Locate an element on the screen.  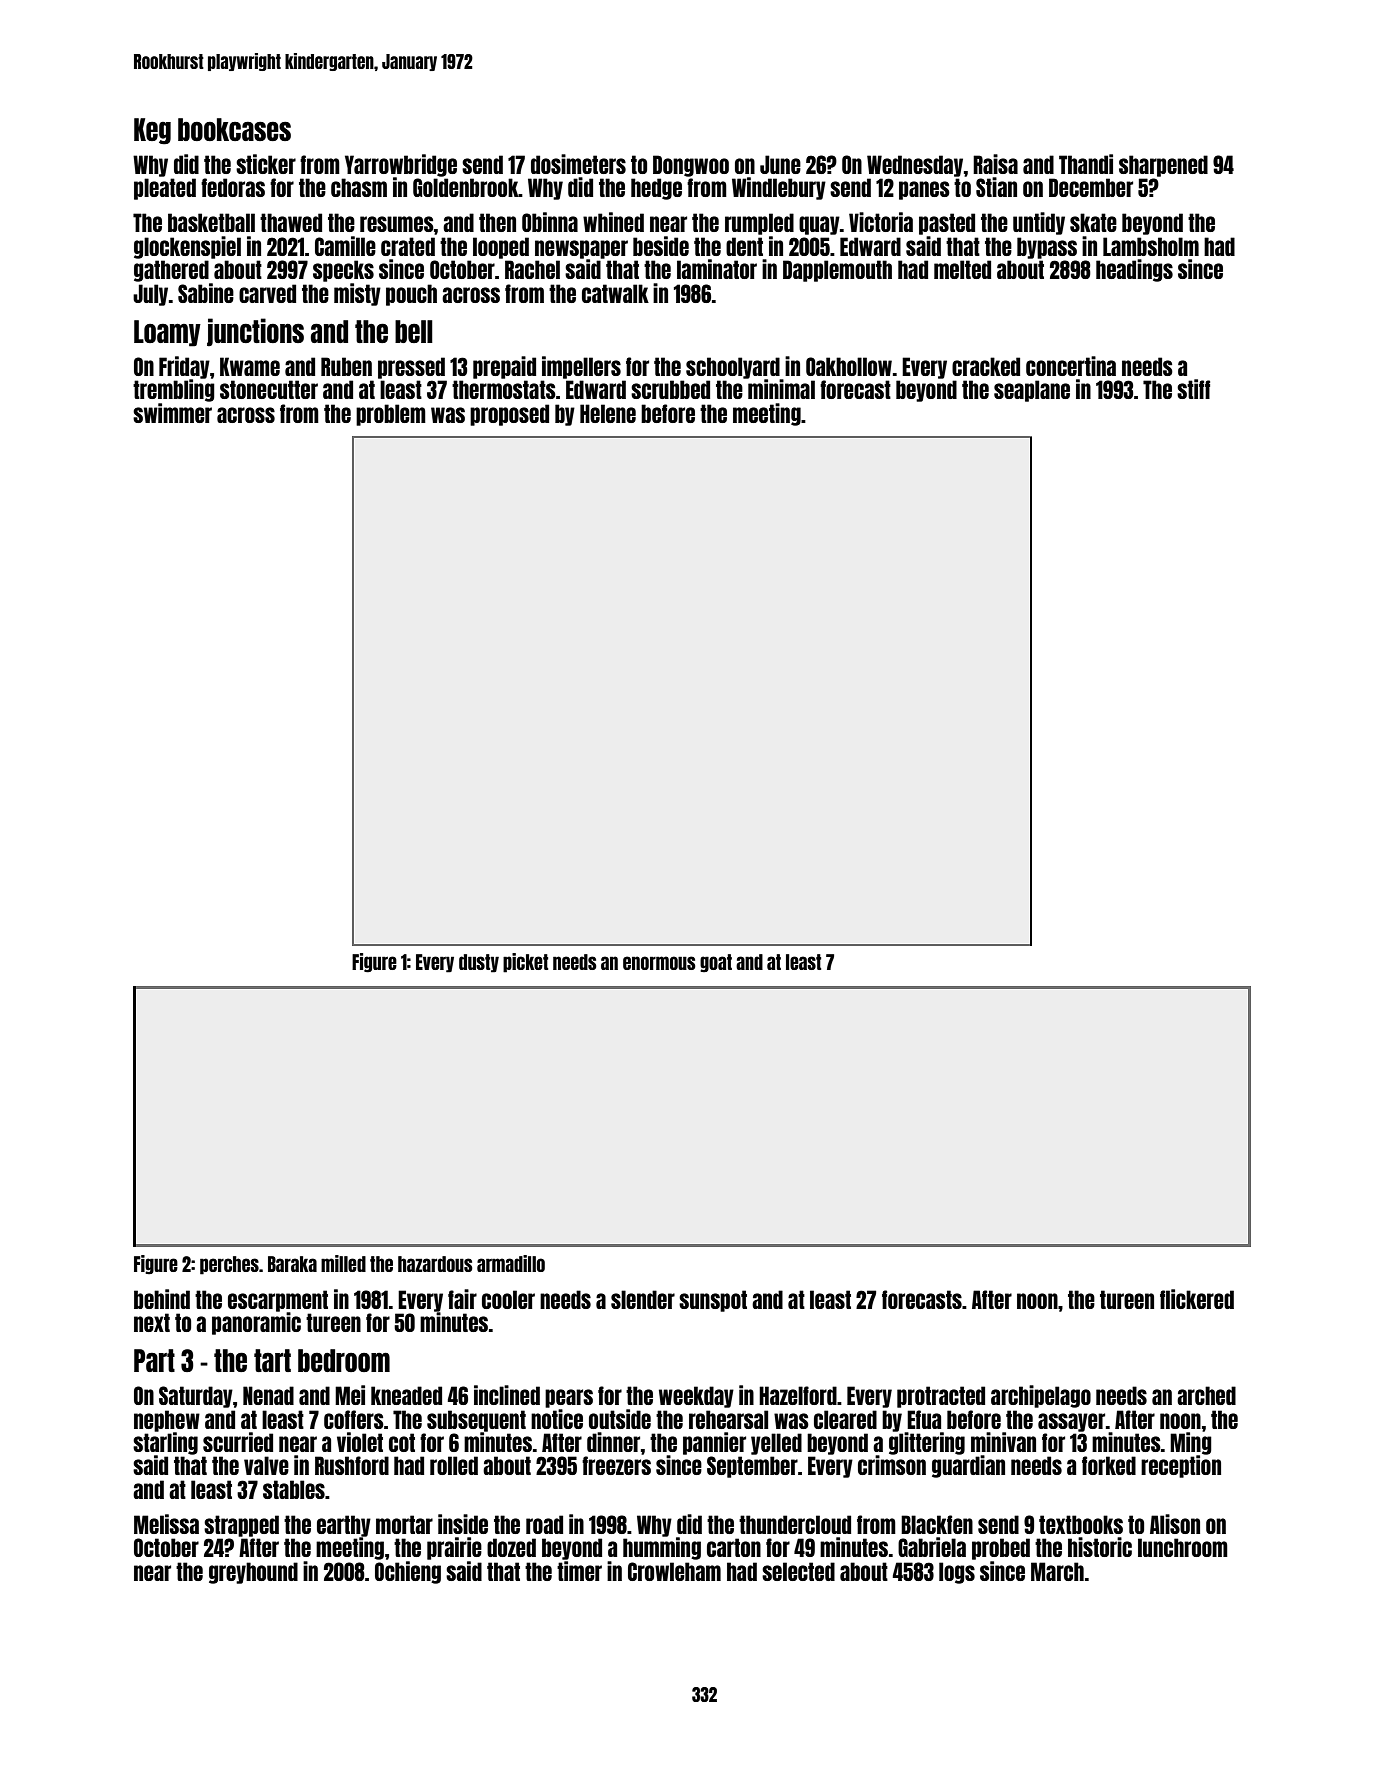
catwalk is located at coordinates (615, 293).
